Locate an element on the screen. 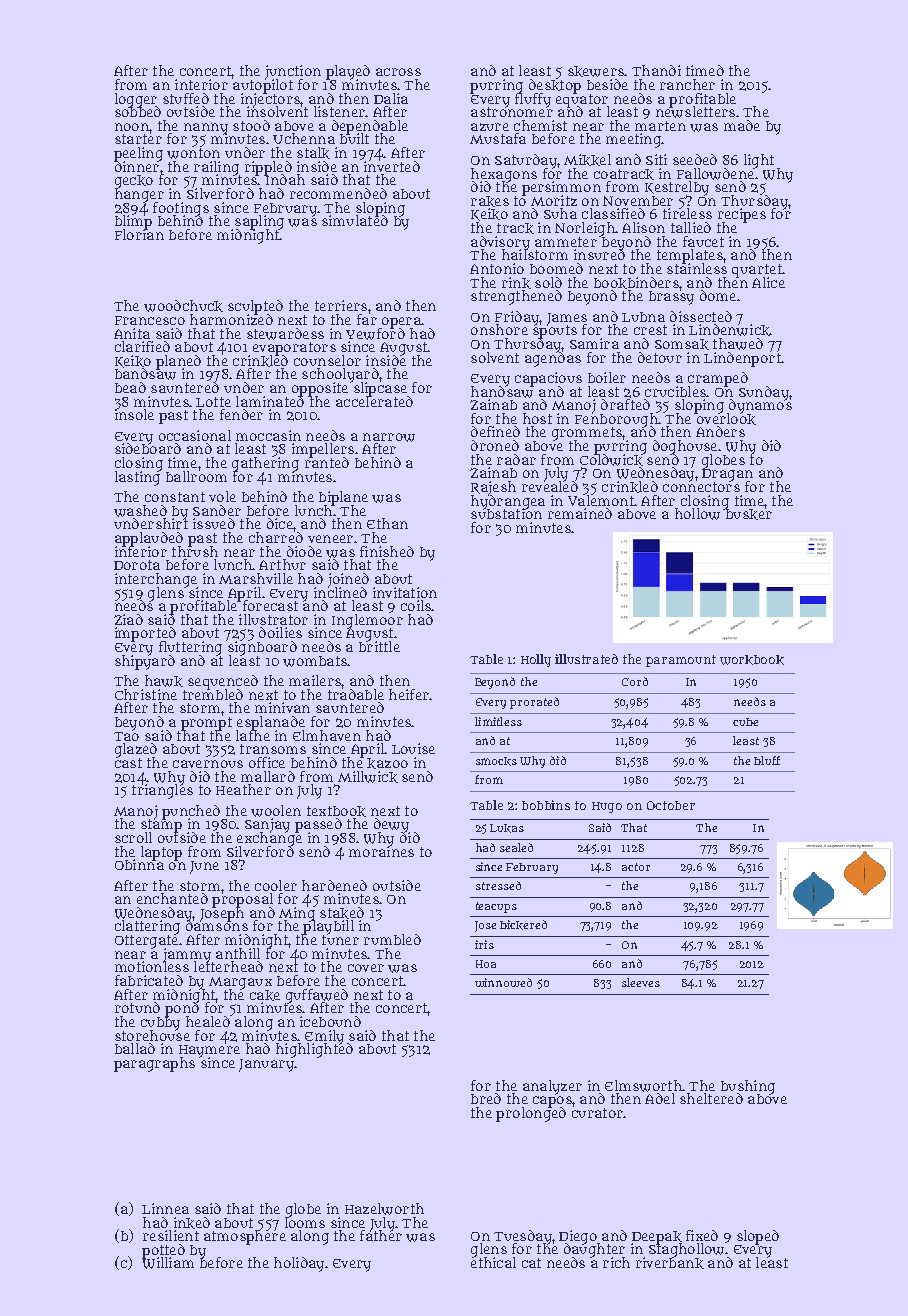 The image size is (908, 1316). Linnea is located at coordinates (165, 1208).
